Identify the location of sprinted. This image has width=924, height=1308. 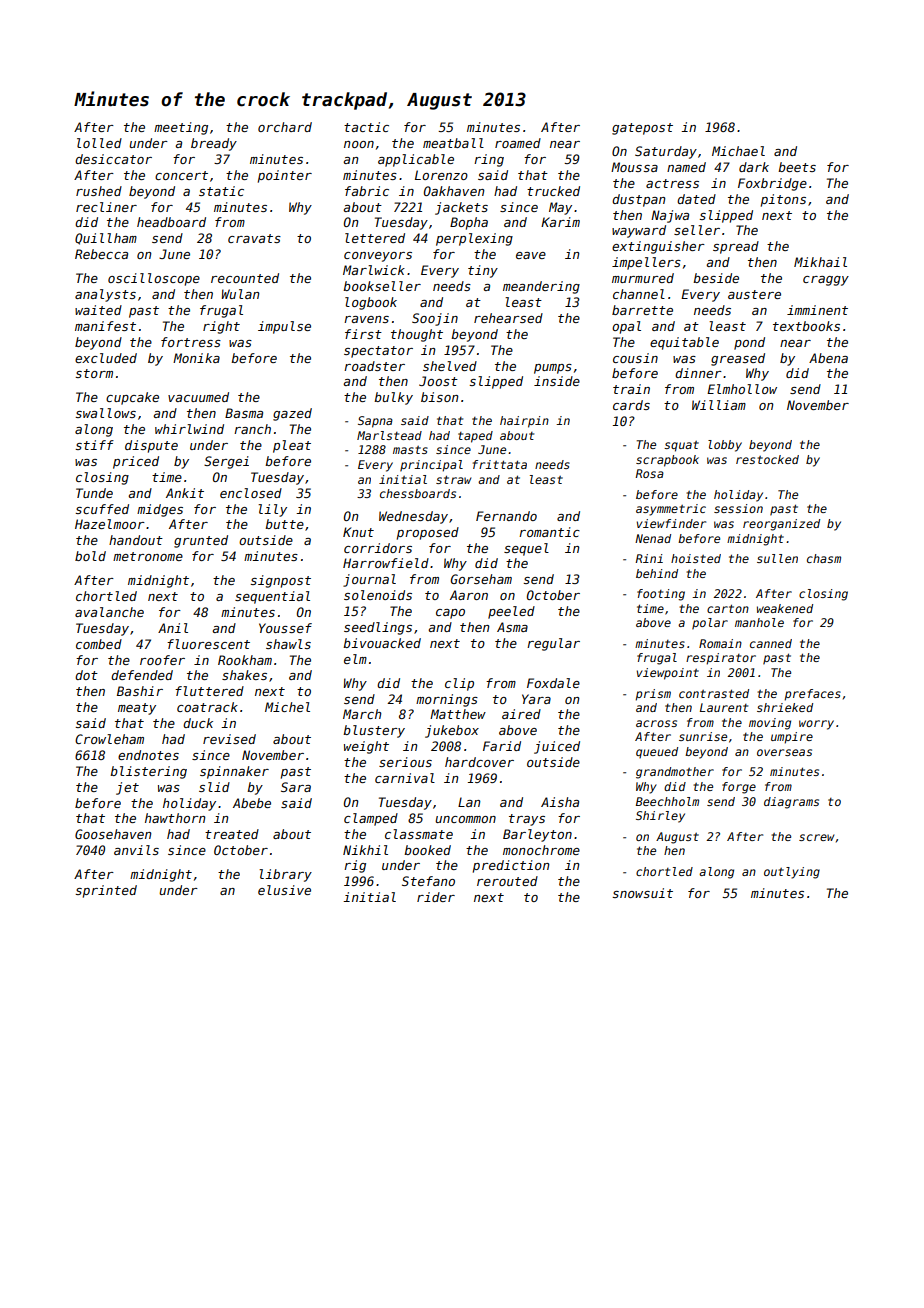
(106, 891).
